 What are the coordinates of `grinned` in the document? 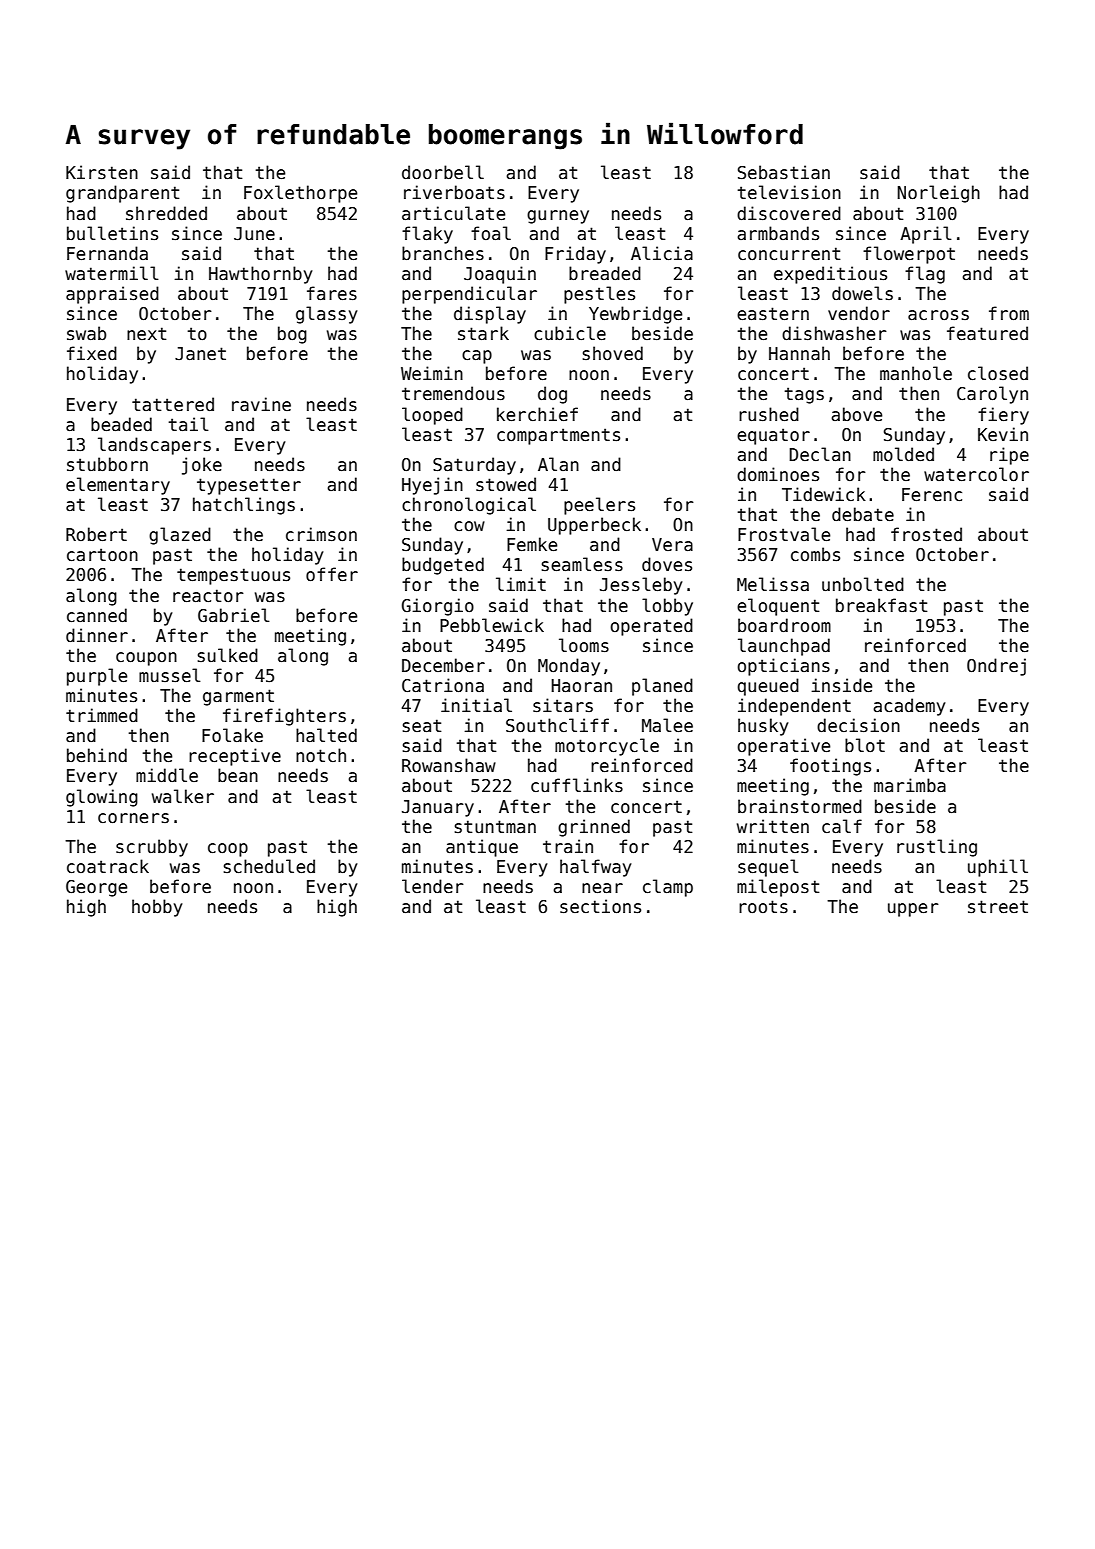 It's located at (594, 828).
